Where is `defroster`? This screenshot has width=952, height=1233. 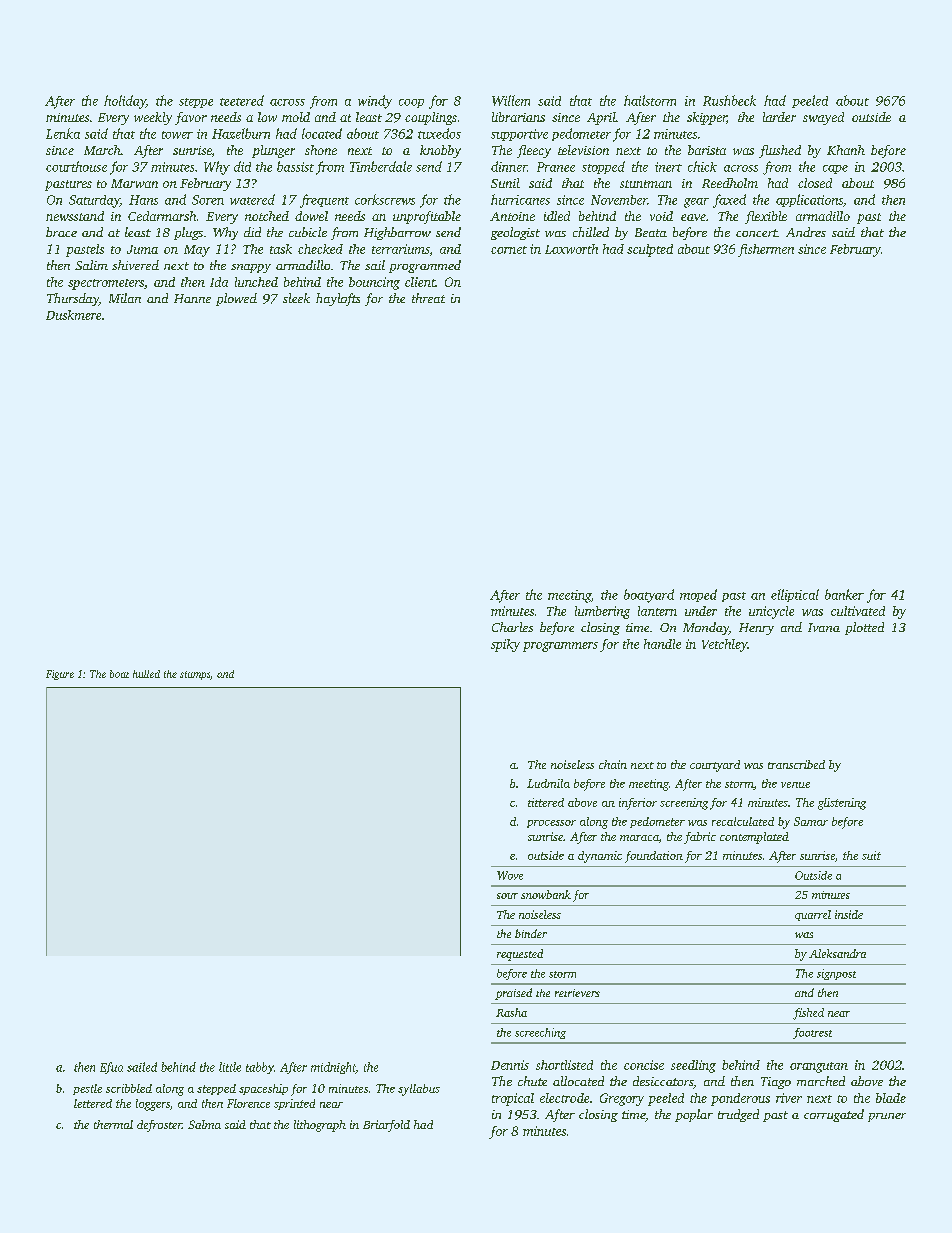 defroster is located at coordinates (159, 1126).
